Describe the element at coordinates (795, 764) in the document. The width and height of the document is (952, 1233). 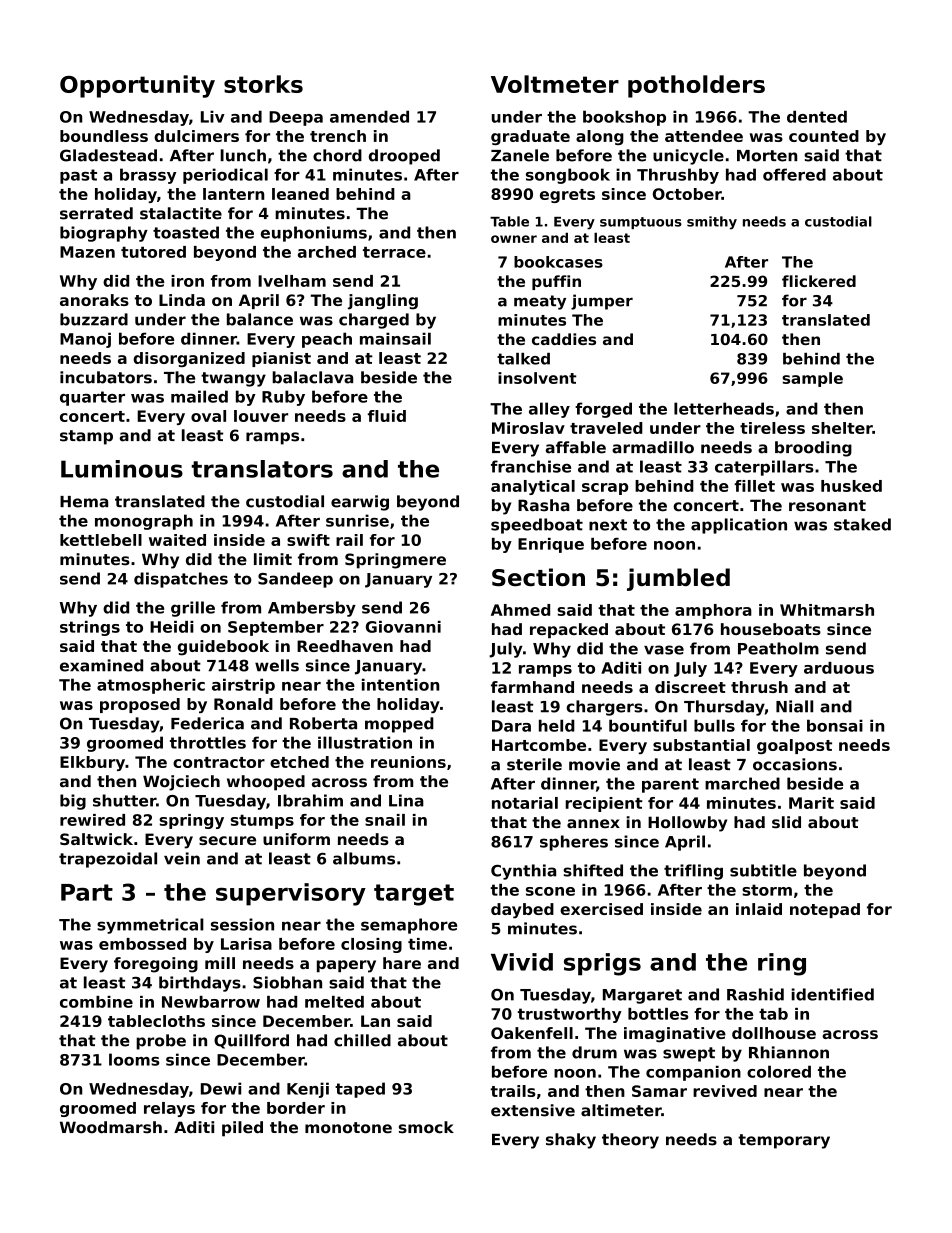
I see `occasions` at that location.
